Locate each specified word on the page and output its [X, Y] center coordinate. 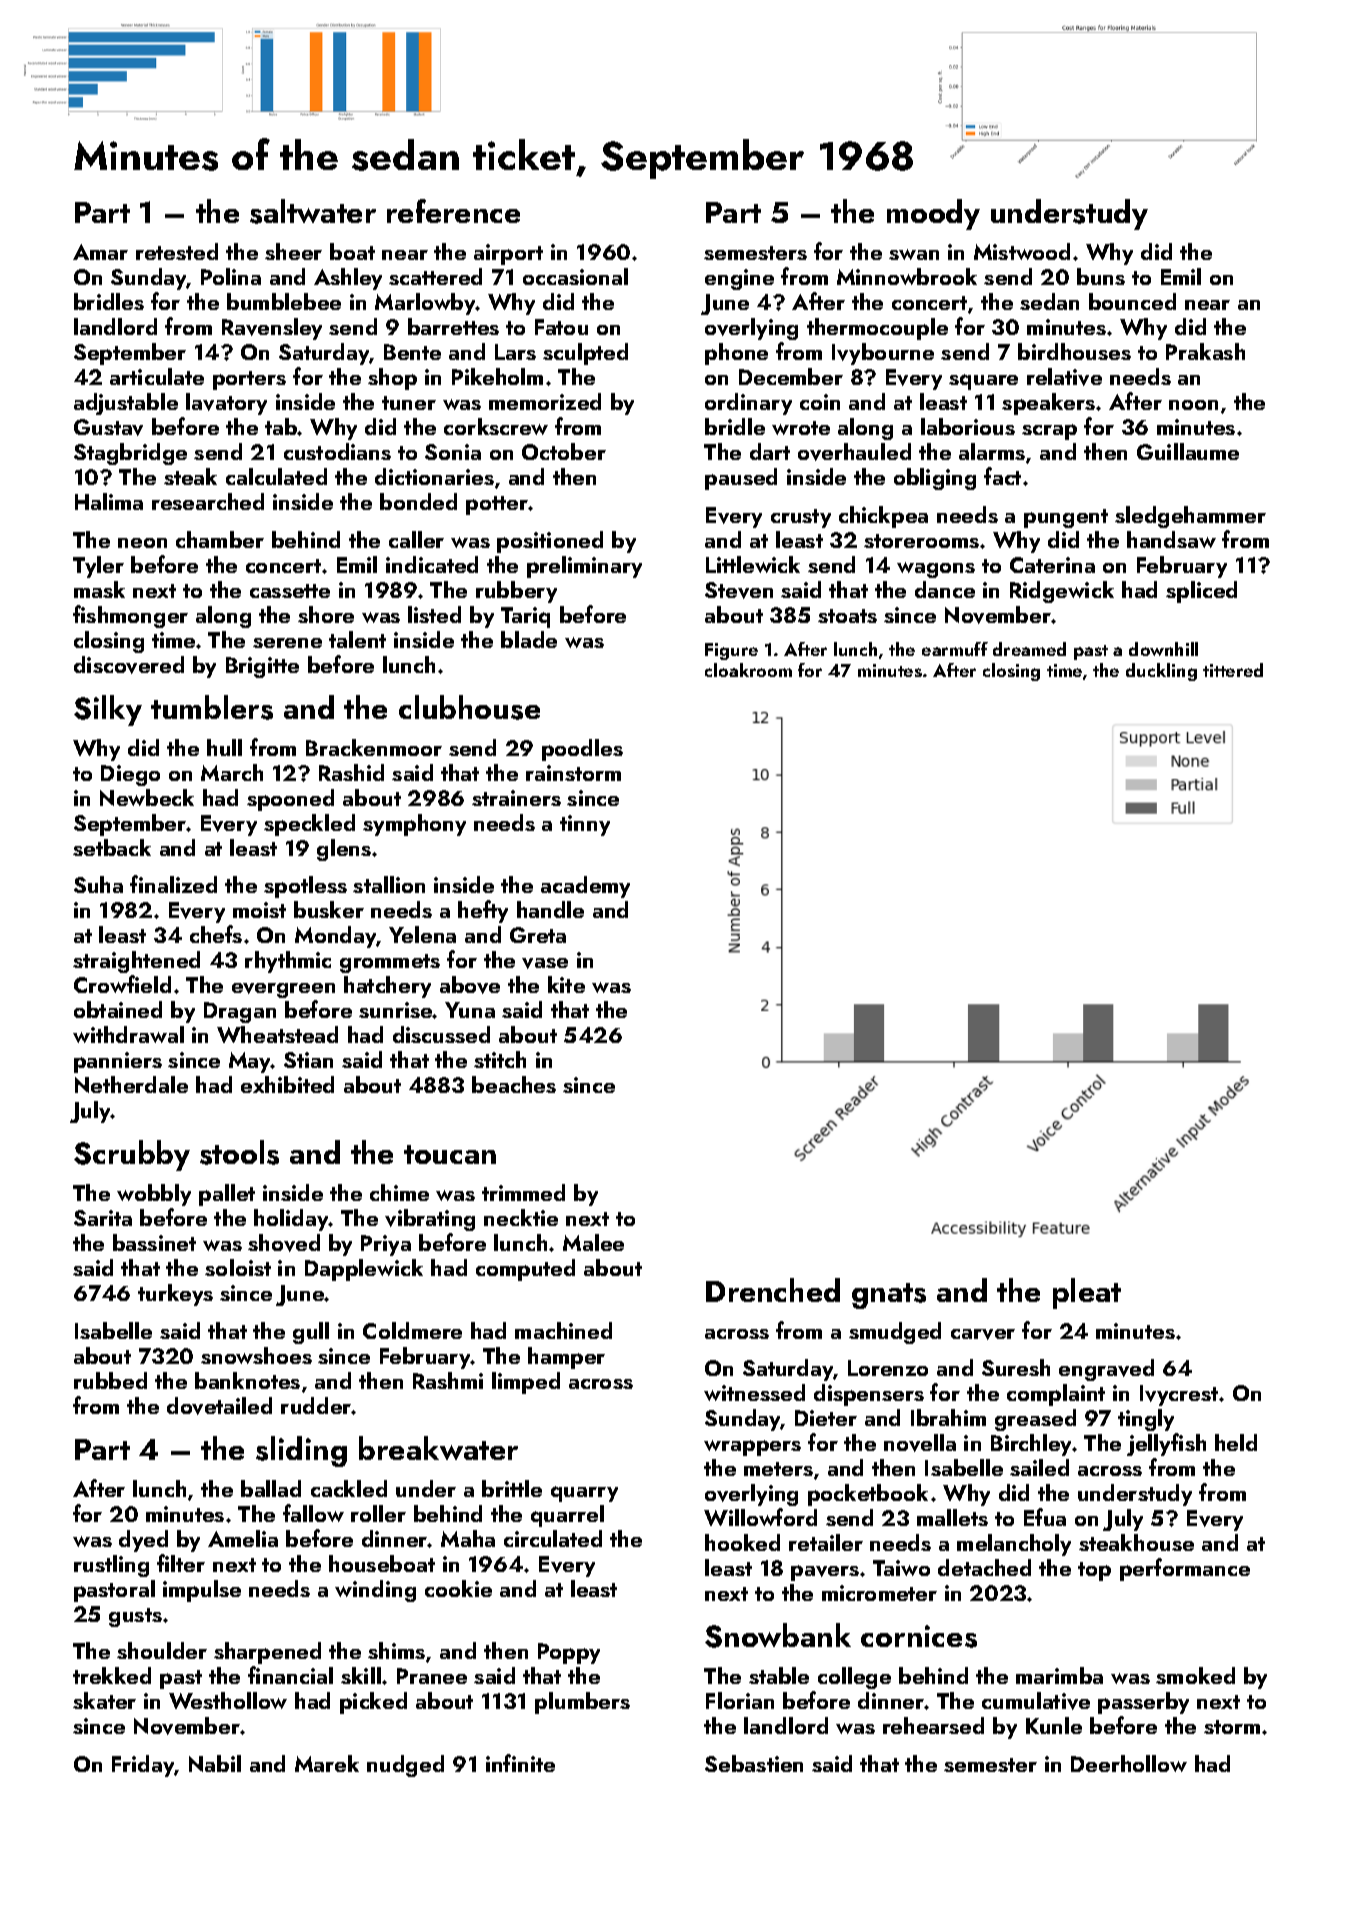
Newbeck [147, 797]
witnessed [754, 1392]
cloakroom [748, 670]
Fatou [561, 327]
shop [392, 379]
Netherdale [131, 1084]
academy [585, 887]
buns [1101, 276]
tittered [1233, 670]
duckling [1161, 672]
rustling [111, 1566]
